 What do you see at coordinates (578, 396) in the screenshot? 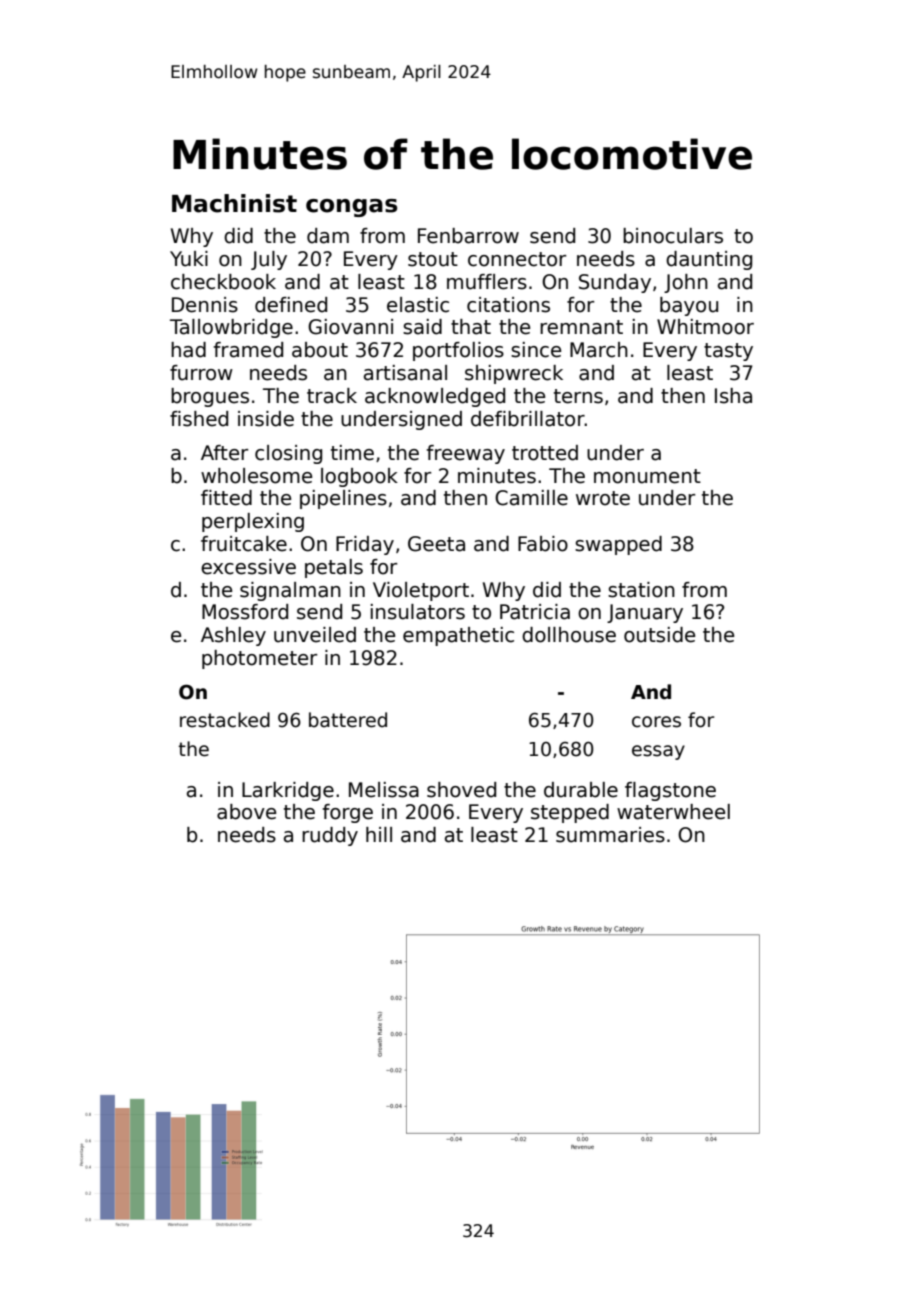
I see `terns` at bounding box center [578, 396].
